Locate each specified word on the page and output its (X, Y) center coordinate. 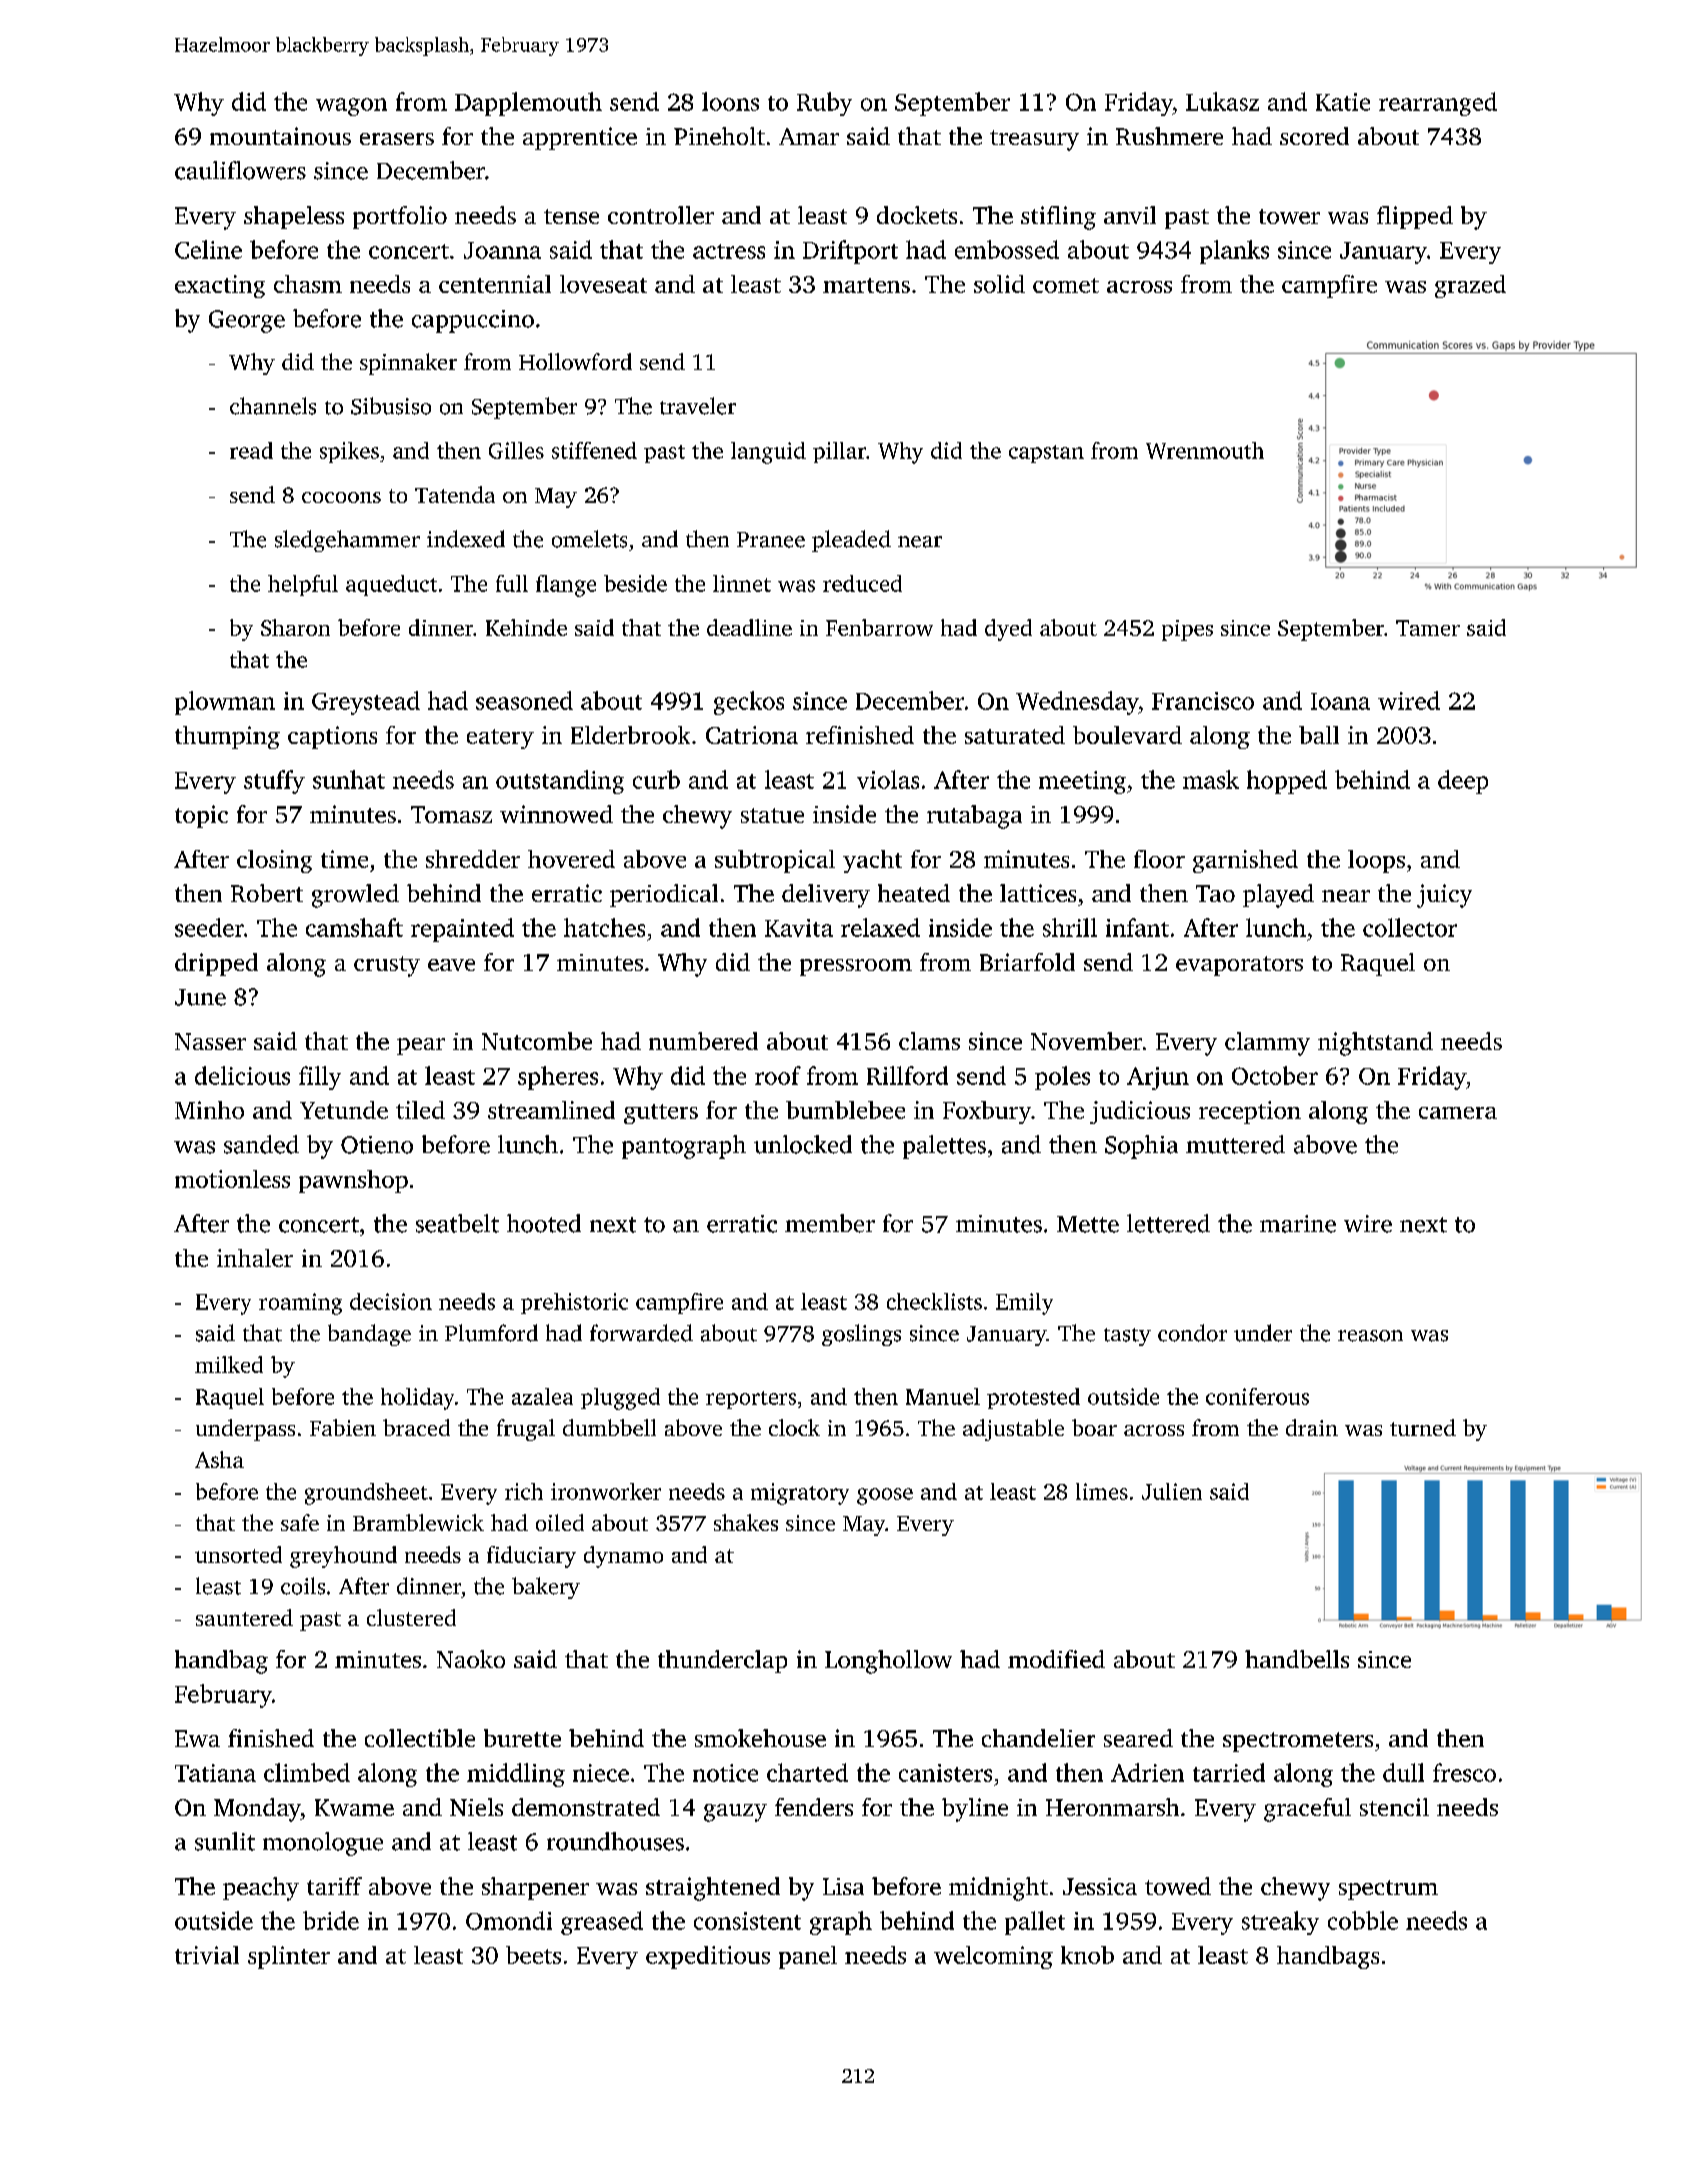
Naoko (471, 1659)
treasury (1034, 140)
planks (1234, 252)
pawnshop (353, 1181)
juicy (1444, 896)
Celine (208, 249)
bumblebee (845, 1110)
